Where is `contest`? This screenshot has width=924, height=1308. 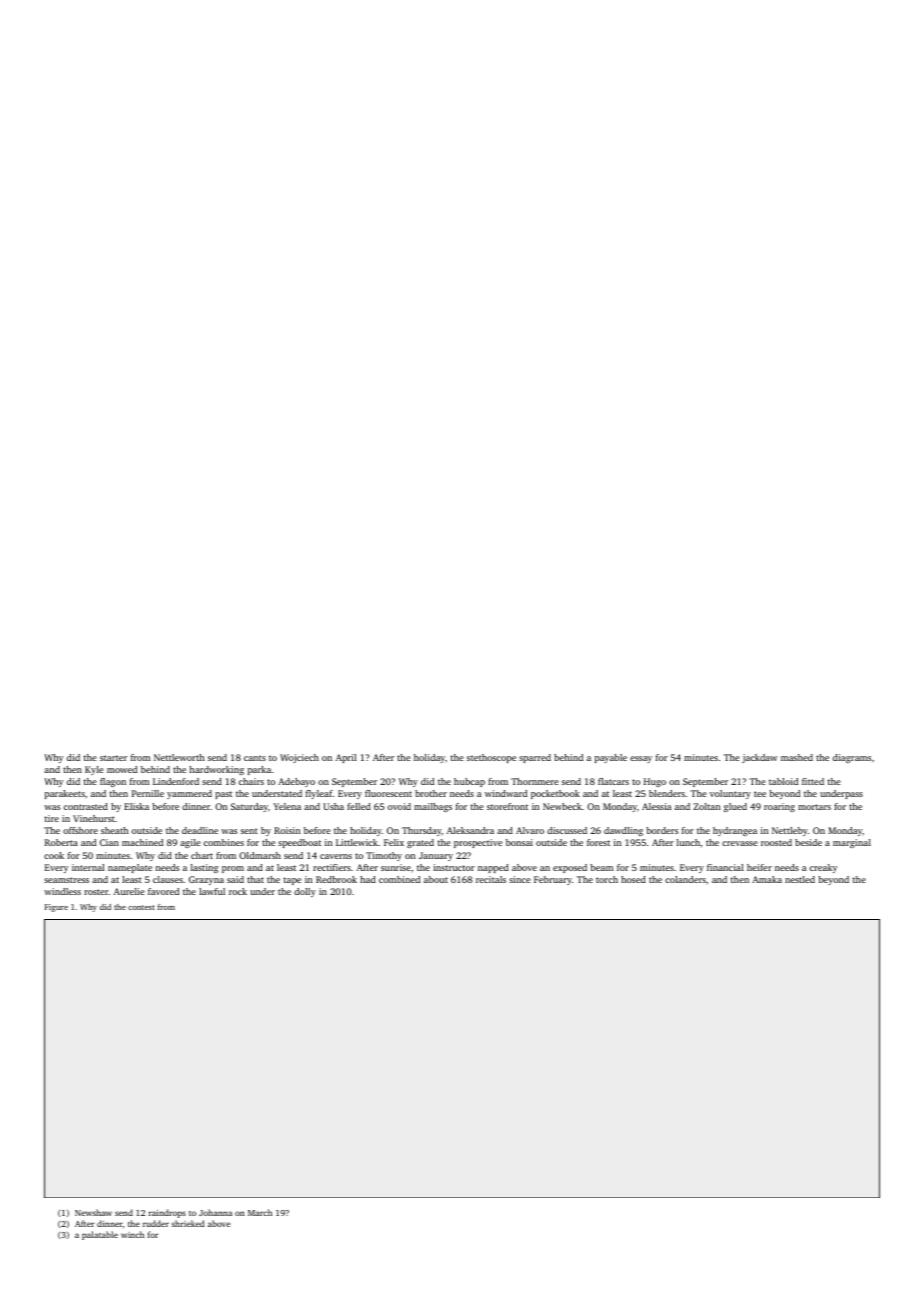
contest is located at coordinates (141, 907).
